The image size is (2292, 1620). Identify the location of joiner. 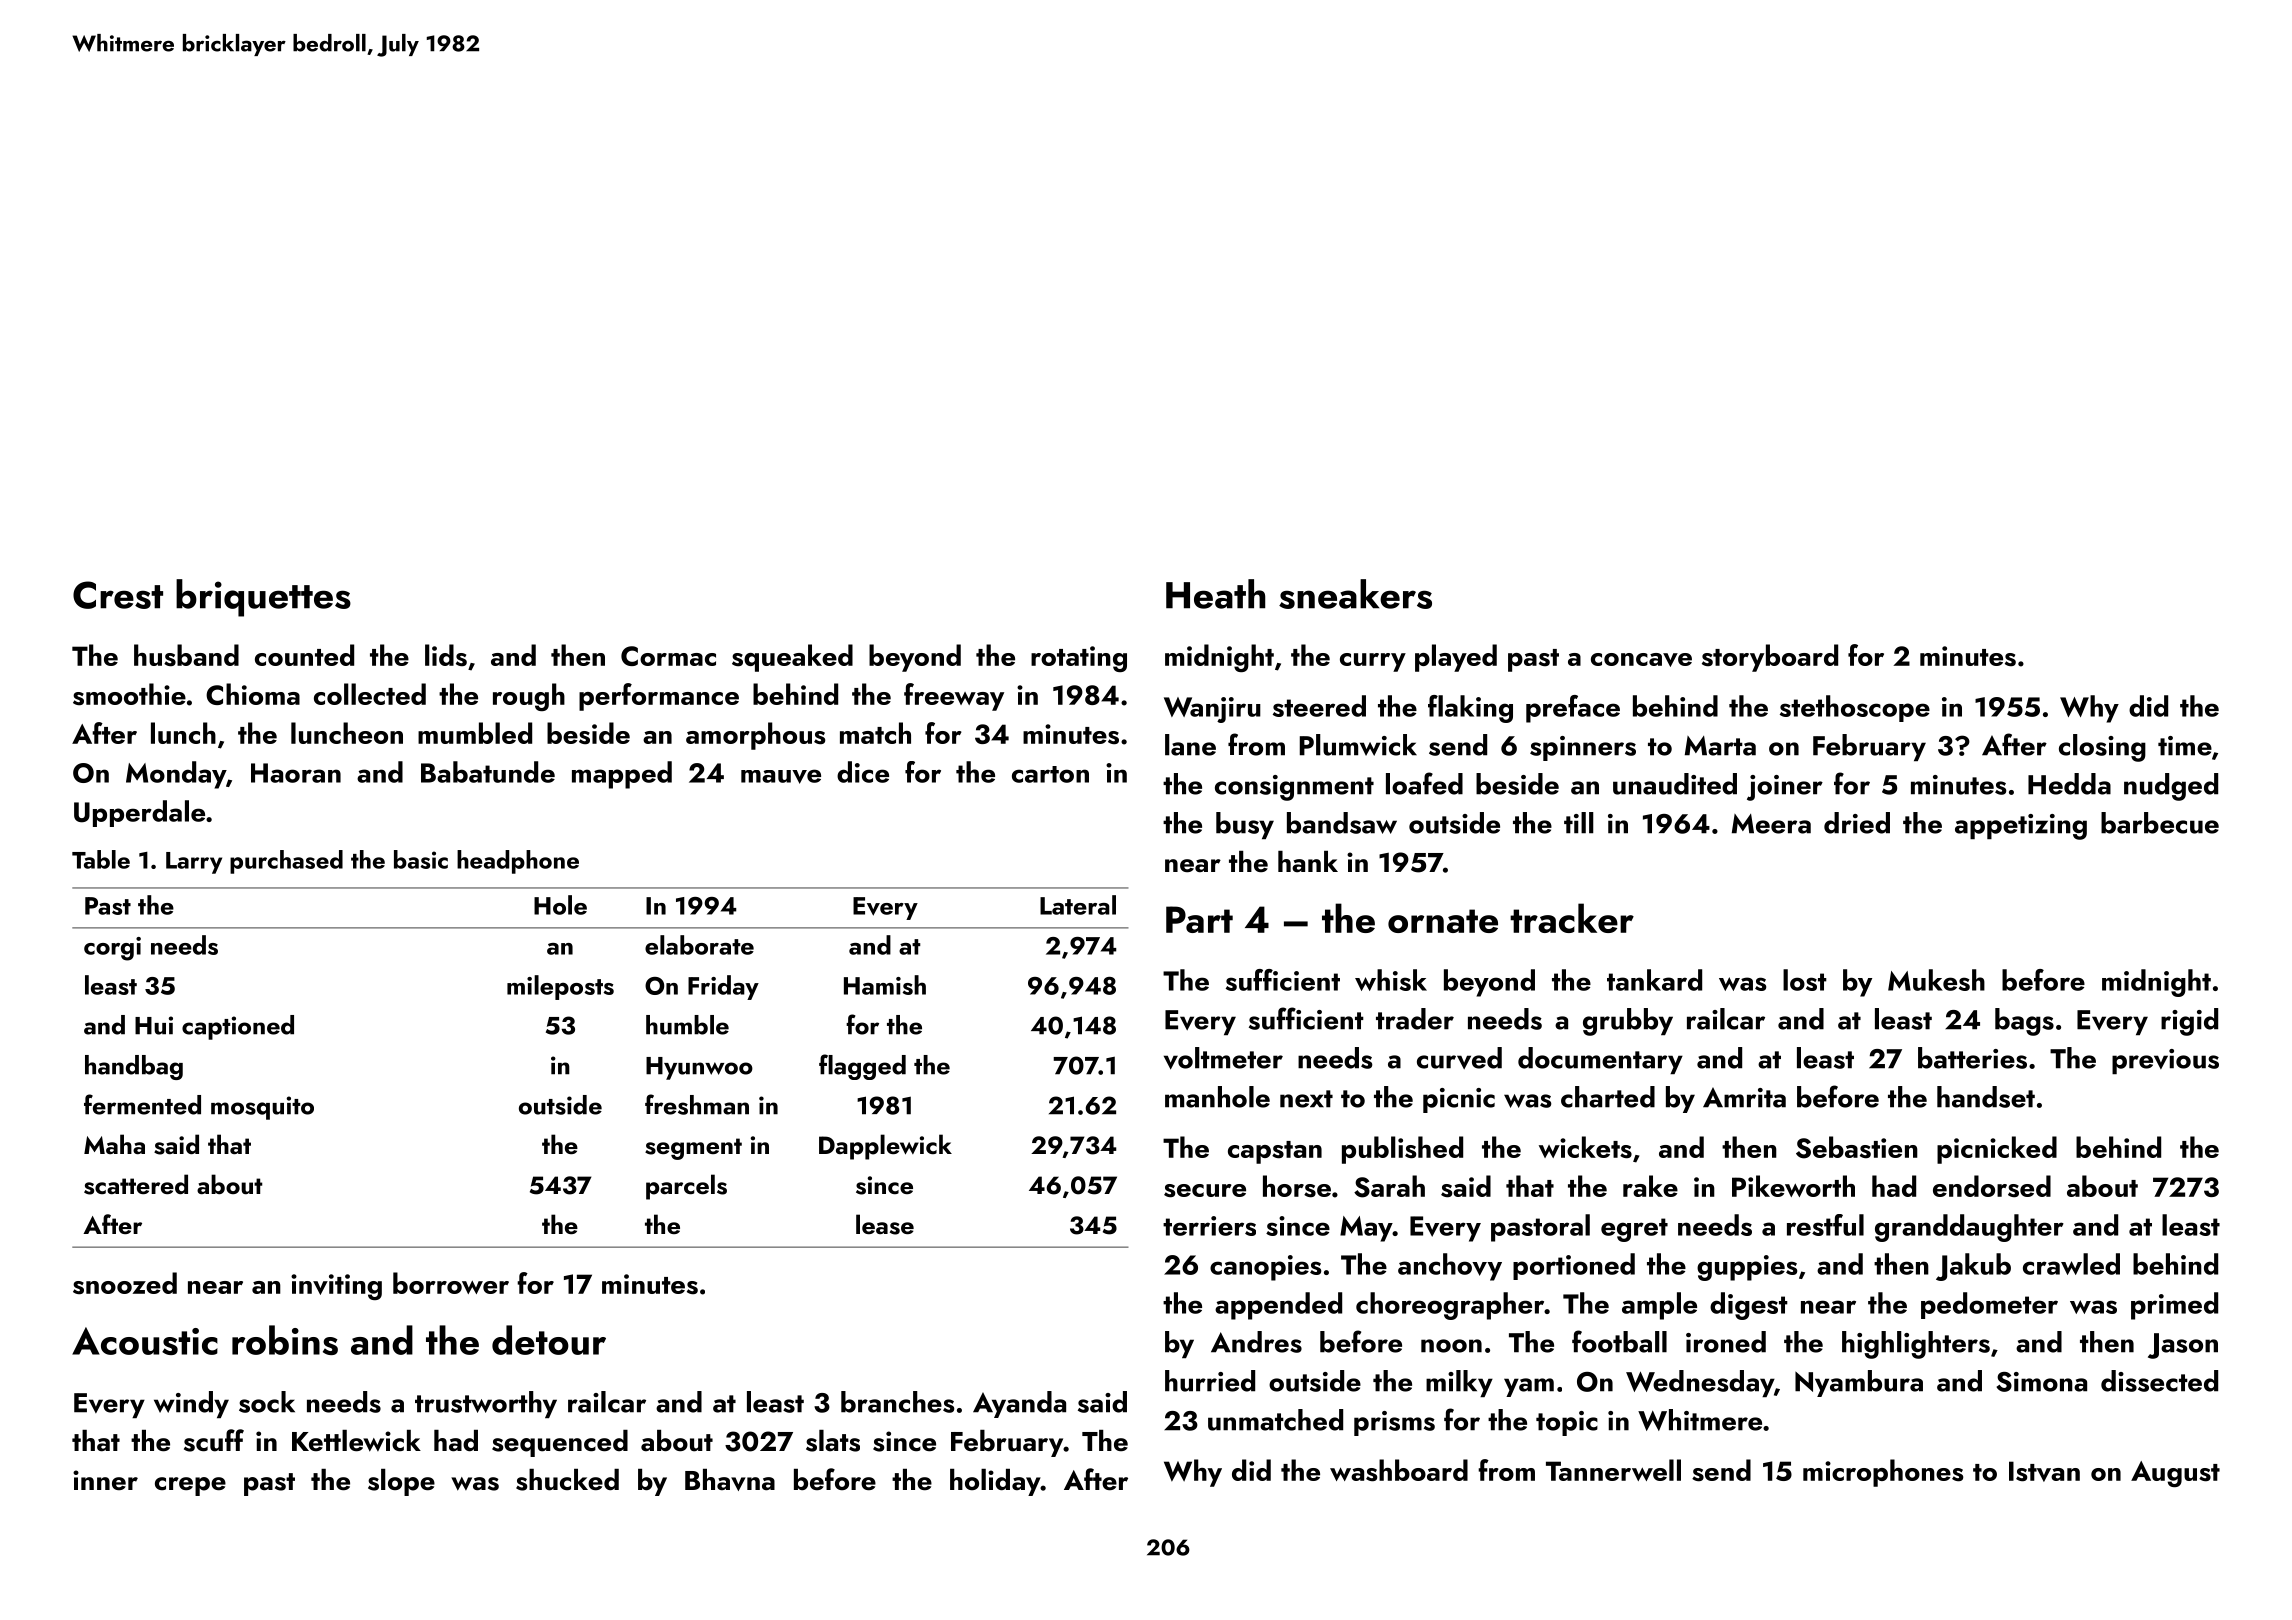
(1785, 788).
